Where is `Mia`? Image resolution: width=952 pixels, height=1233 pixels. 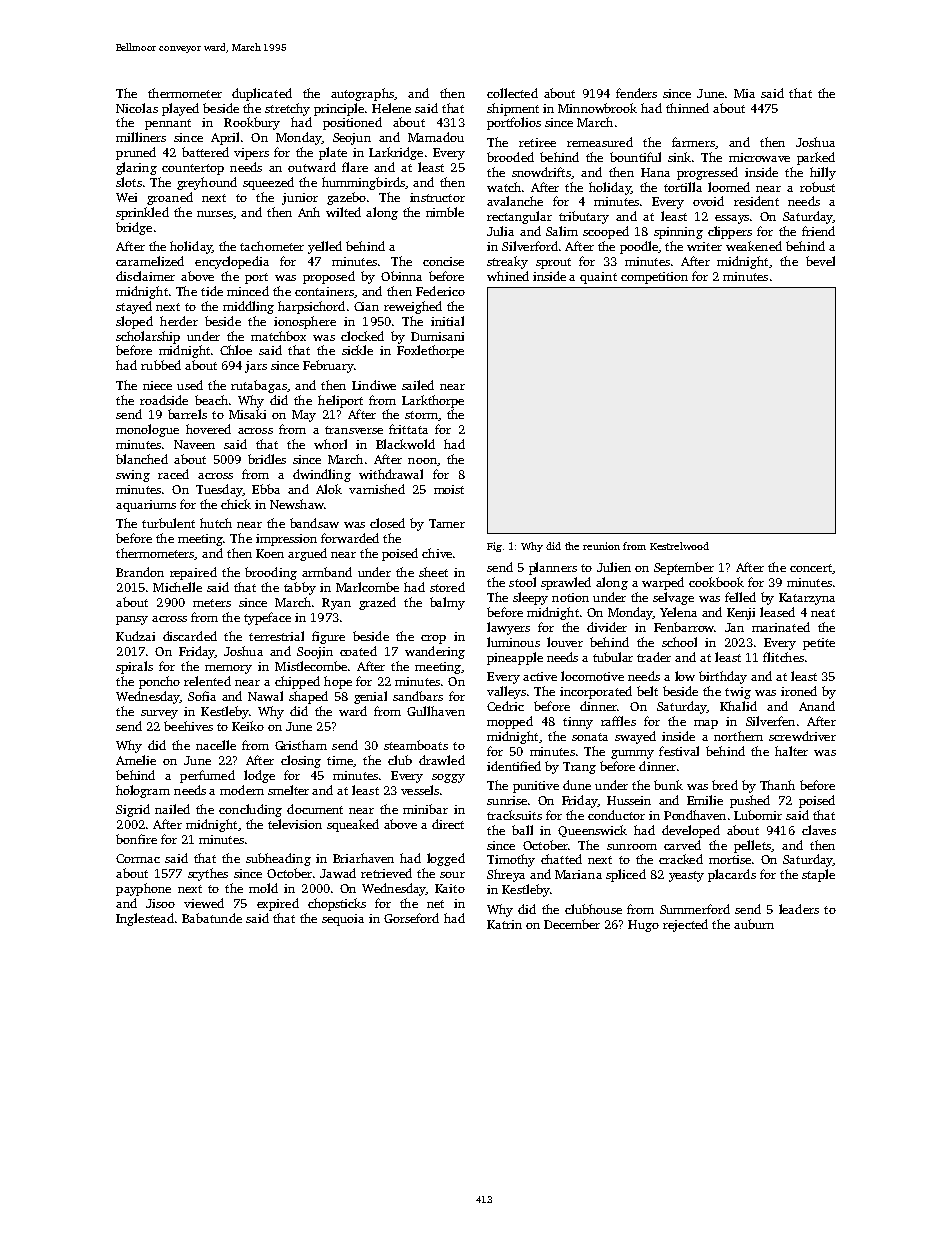 Mia is located at coordinates (744, 93).
